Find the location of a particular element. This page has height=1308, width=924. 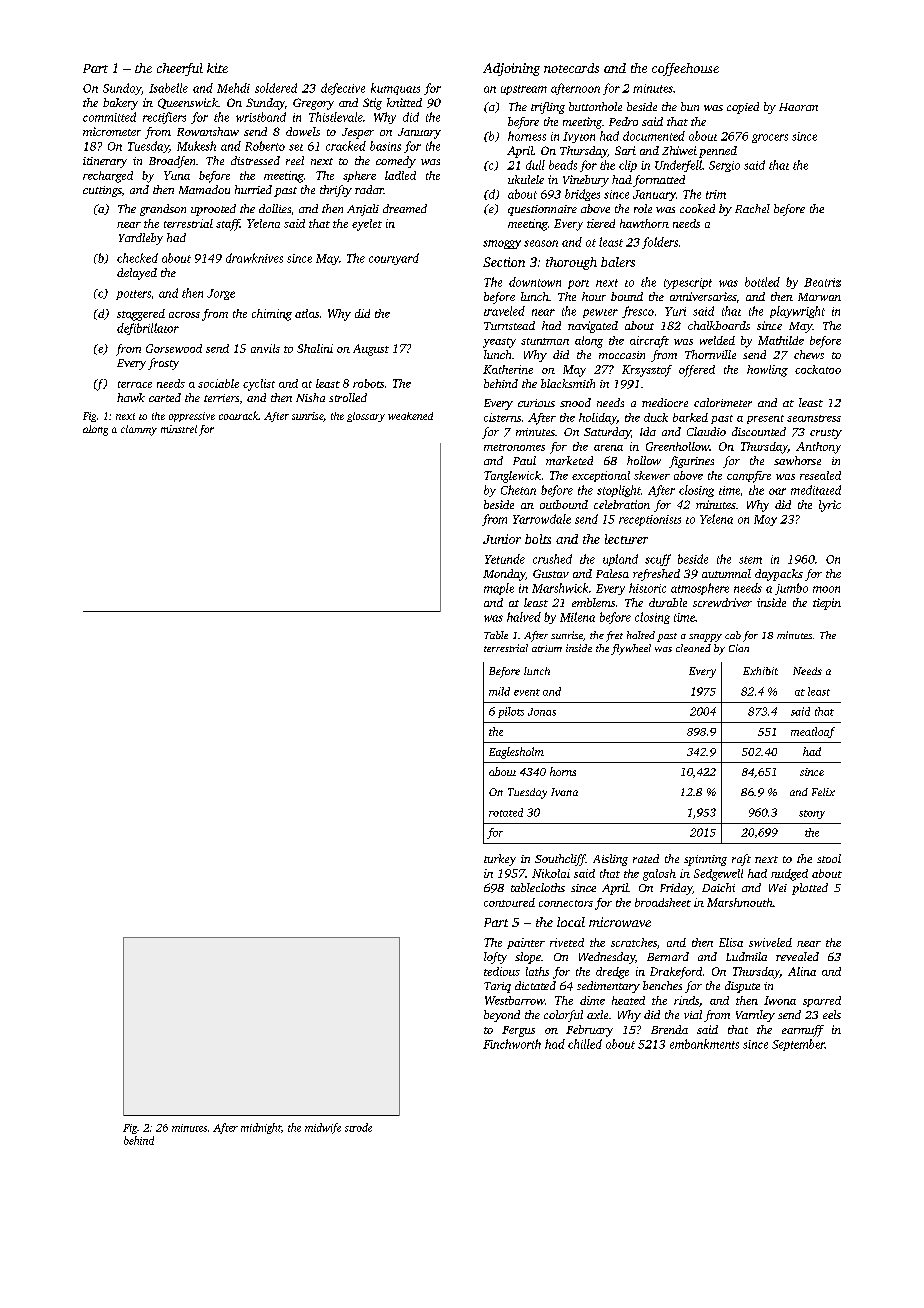

cleaned is located at coordinates (693, 648).
